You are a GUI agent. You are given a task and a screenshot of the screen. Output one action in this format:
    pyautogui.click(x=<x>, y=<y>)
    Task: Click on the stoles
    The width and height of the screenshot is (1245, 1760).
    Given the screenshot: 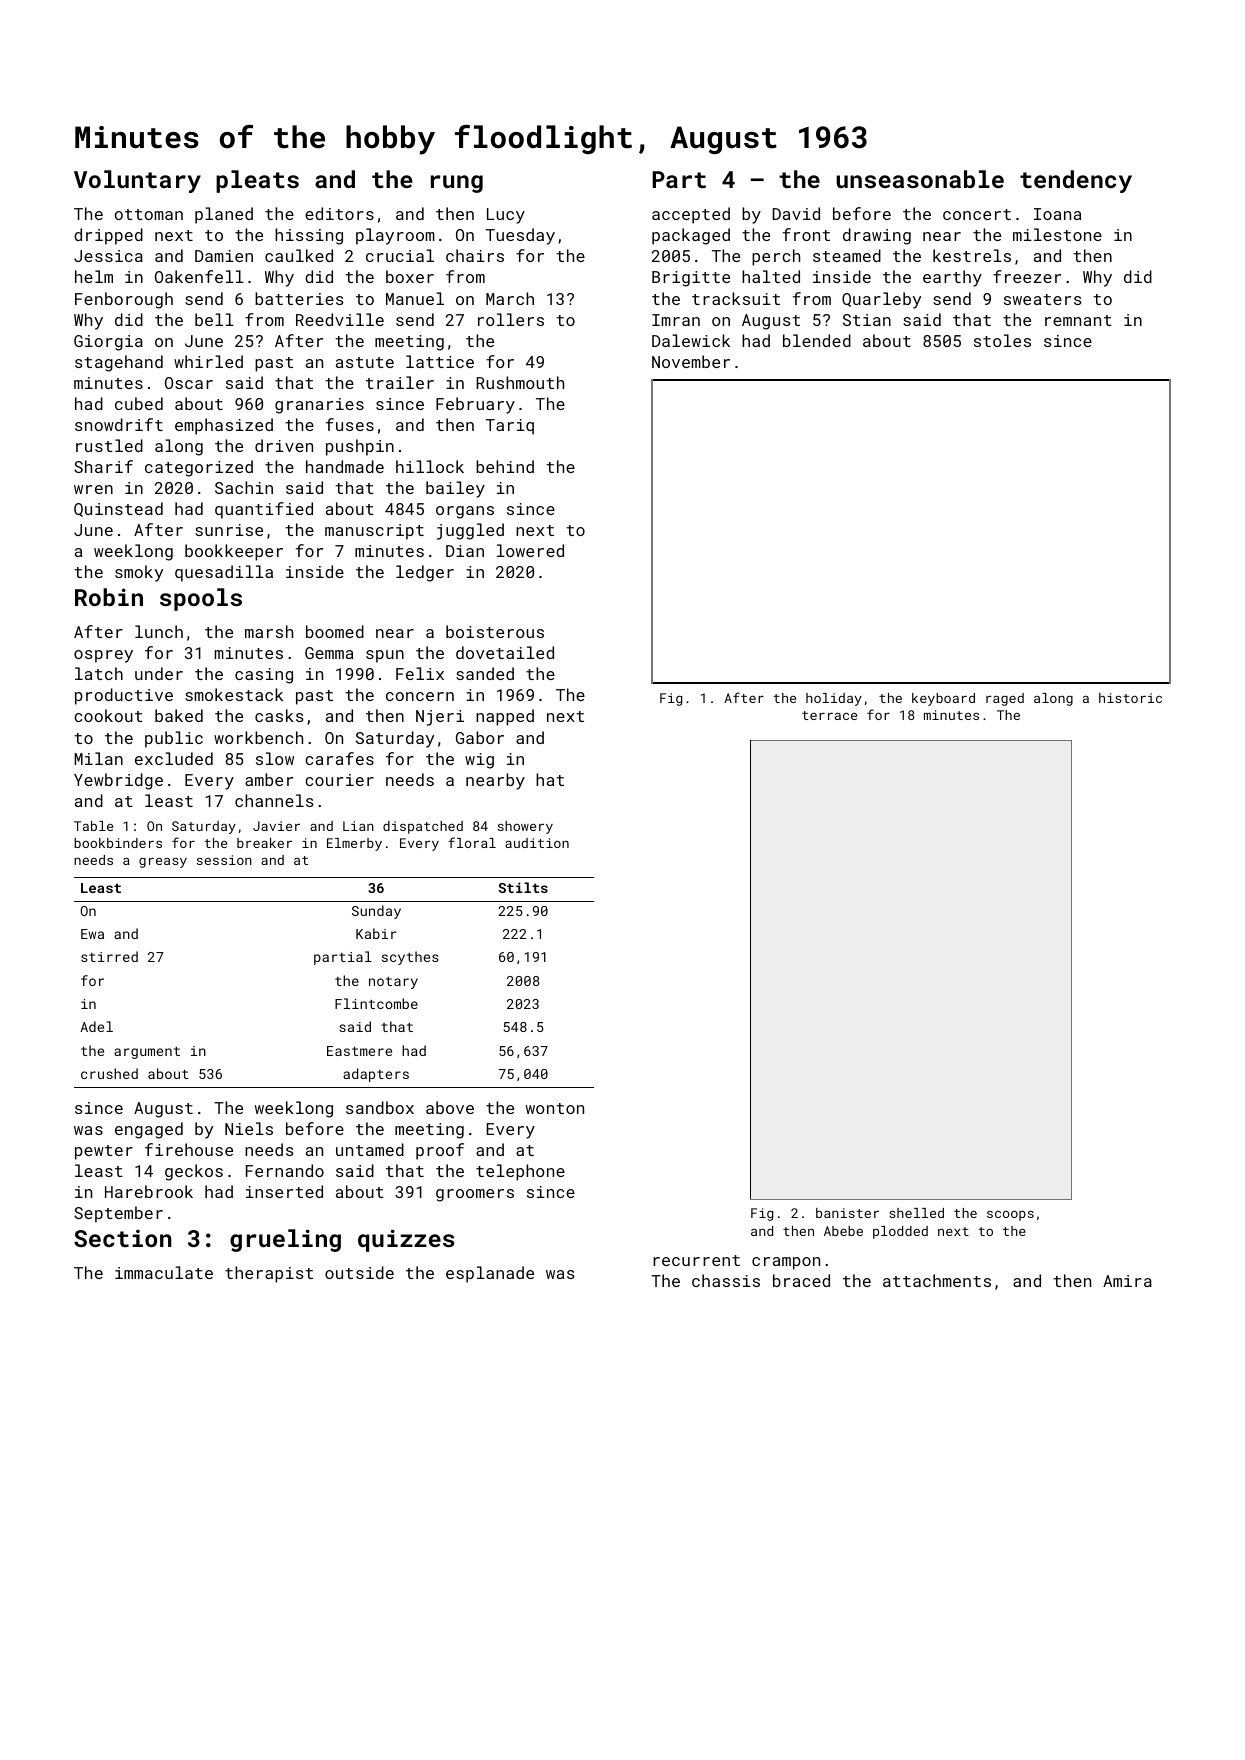 What is the action you would take?
    pyautogui.click(x=1002, y=340)
